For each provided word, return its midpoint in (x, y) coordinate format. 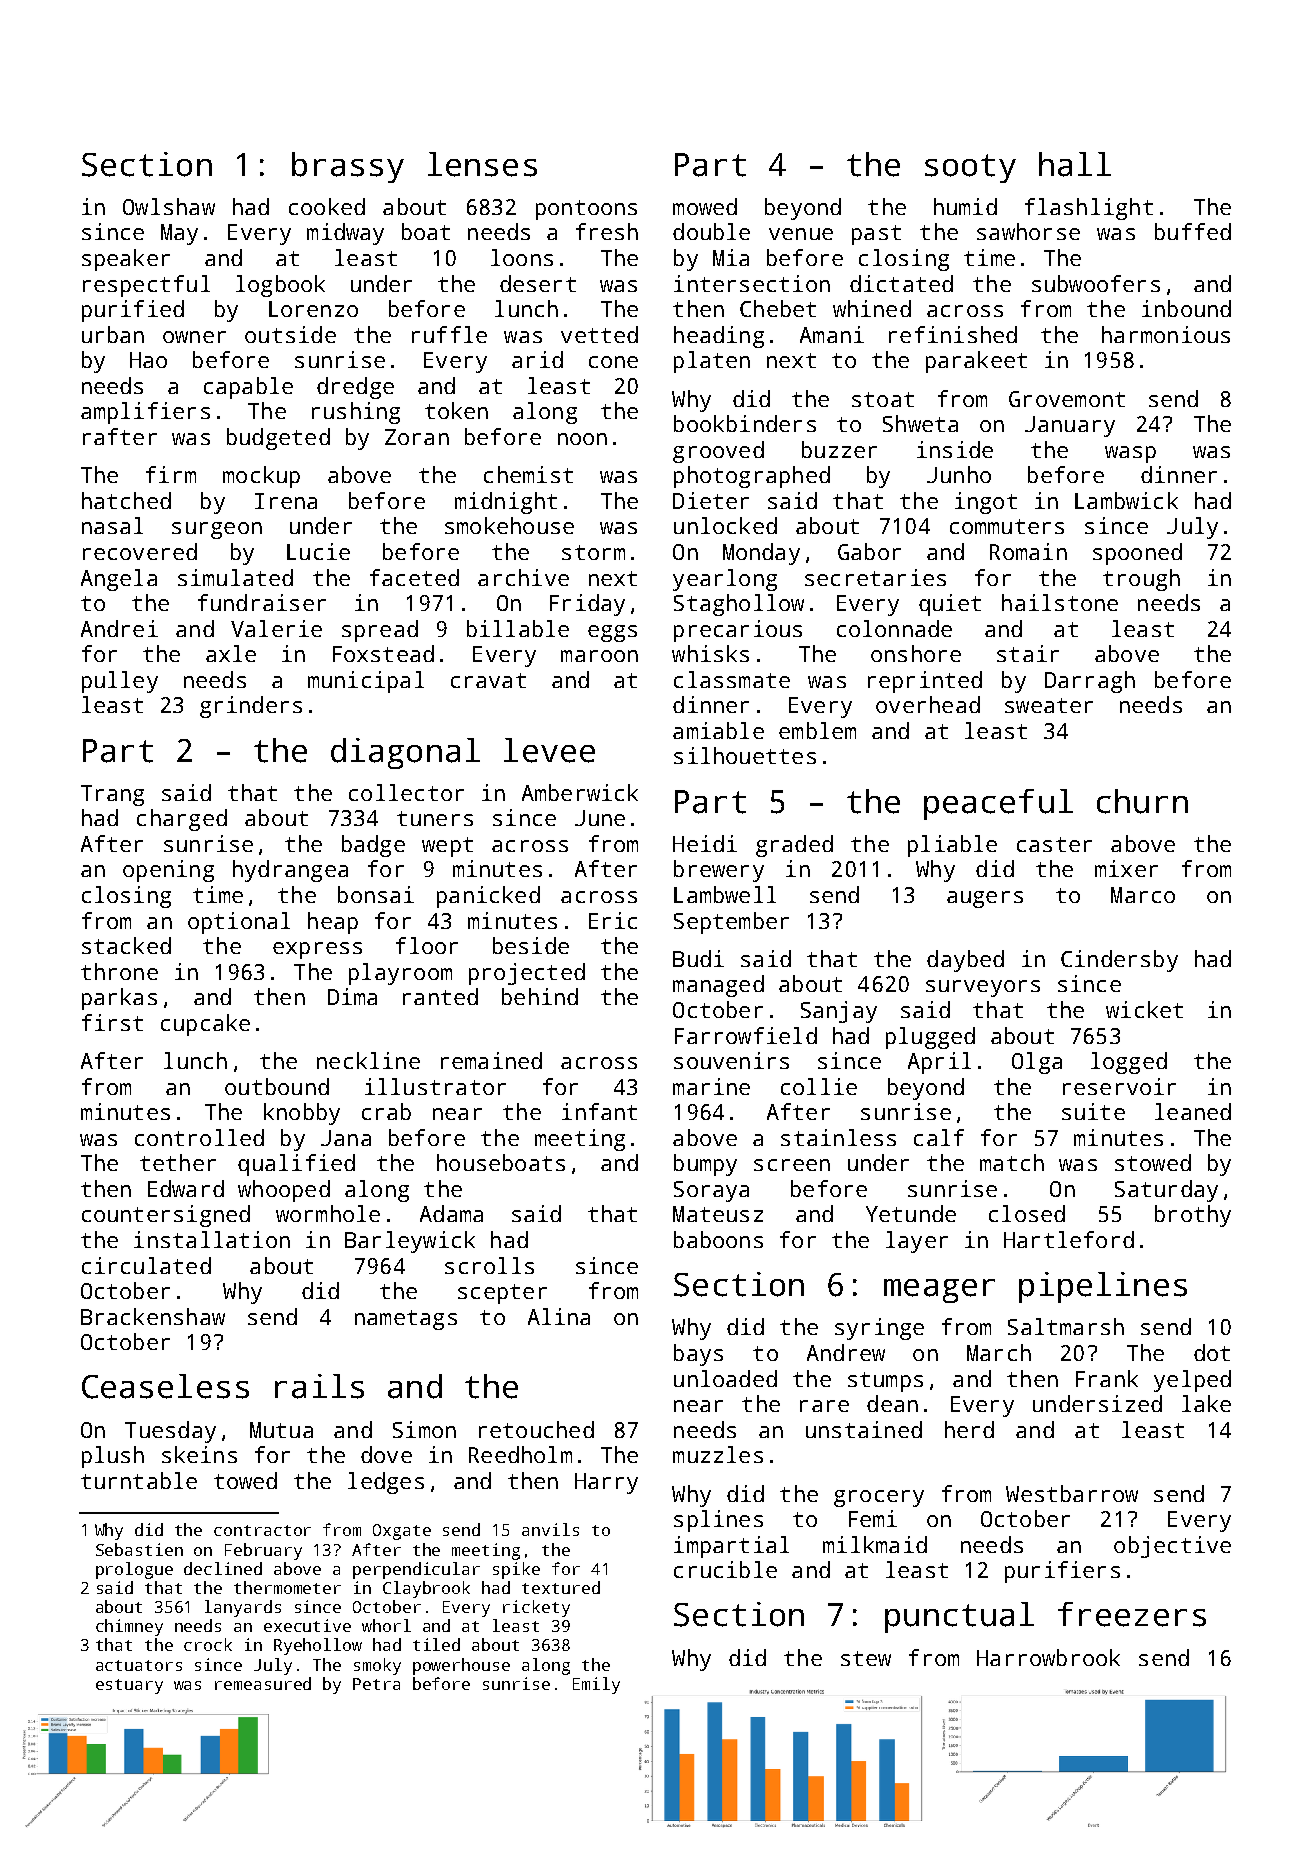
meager (939, 1291)
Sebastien (139, 1549)
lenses (482, 164)
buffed (1193, 231)
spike (516, 1570)
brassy (348, 167)
